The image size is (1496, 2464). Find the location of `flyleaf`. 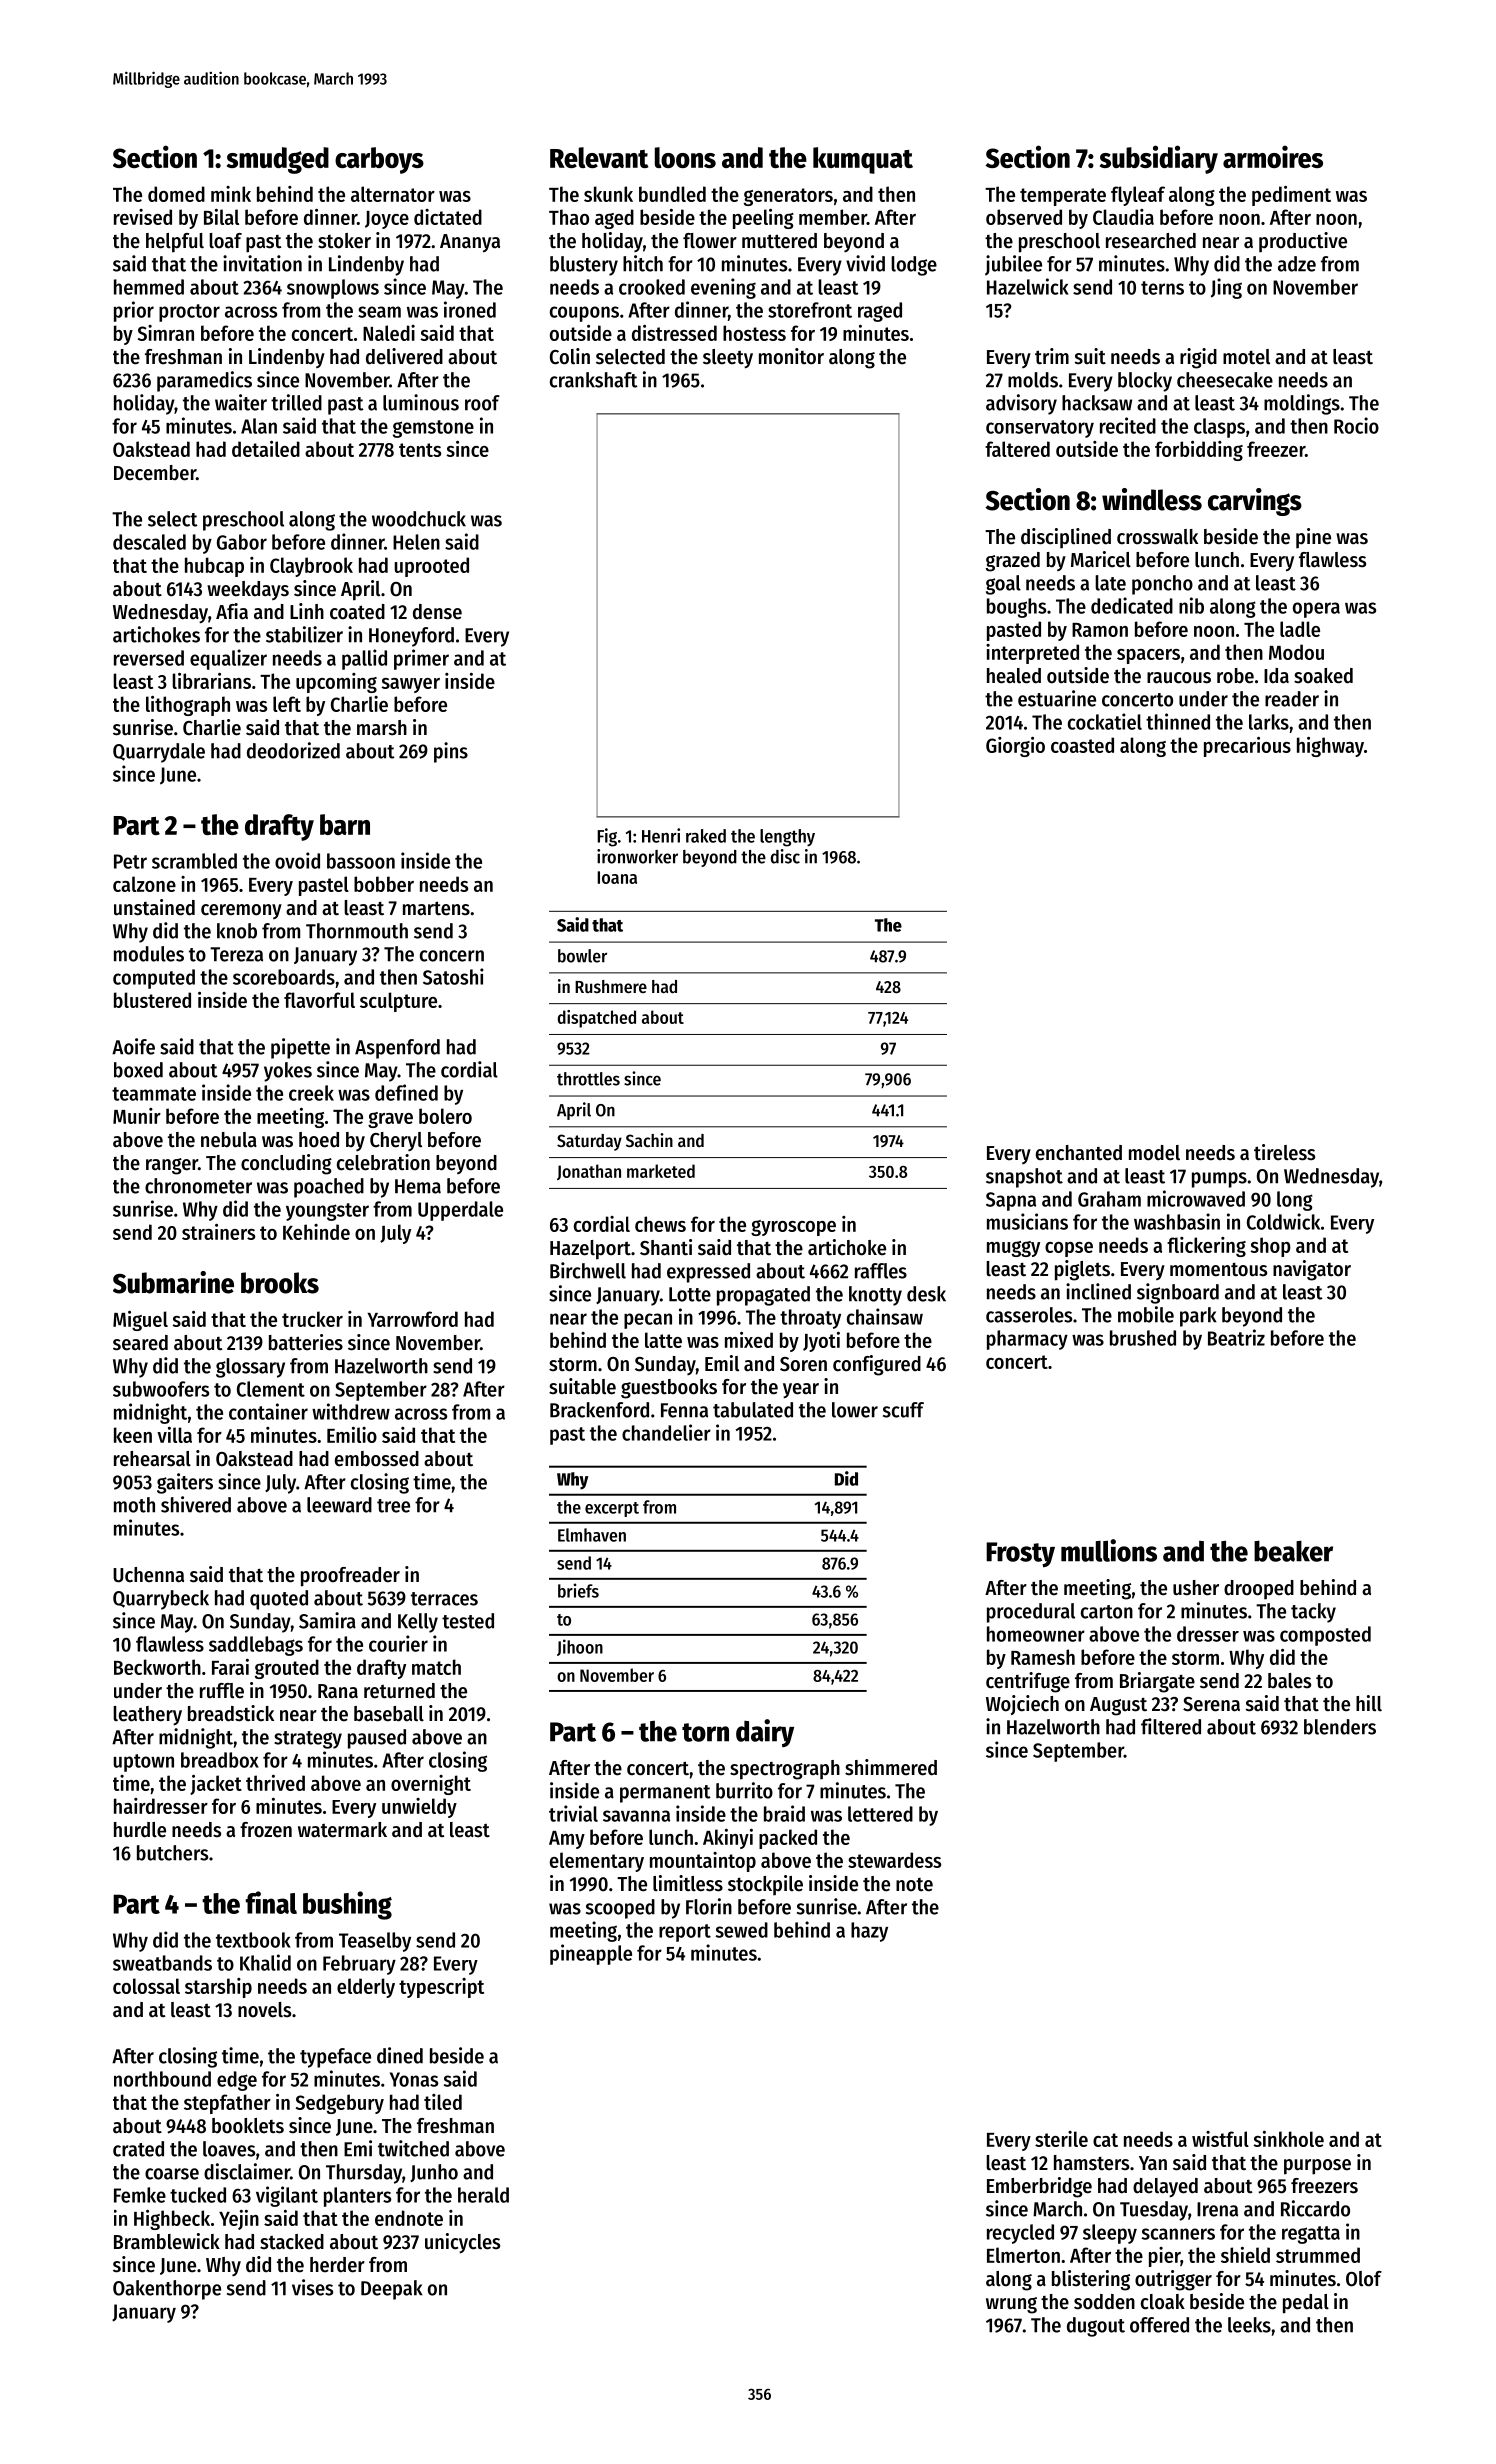

flyleaf is located at coordinates (1138, 196).
